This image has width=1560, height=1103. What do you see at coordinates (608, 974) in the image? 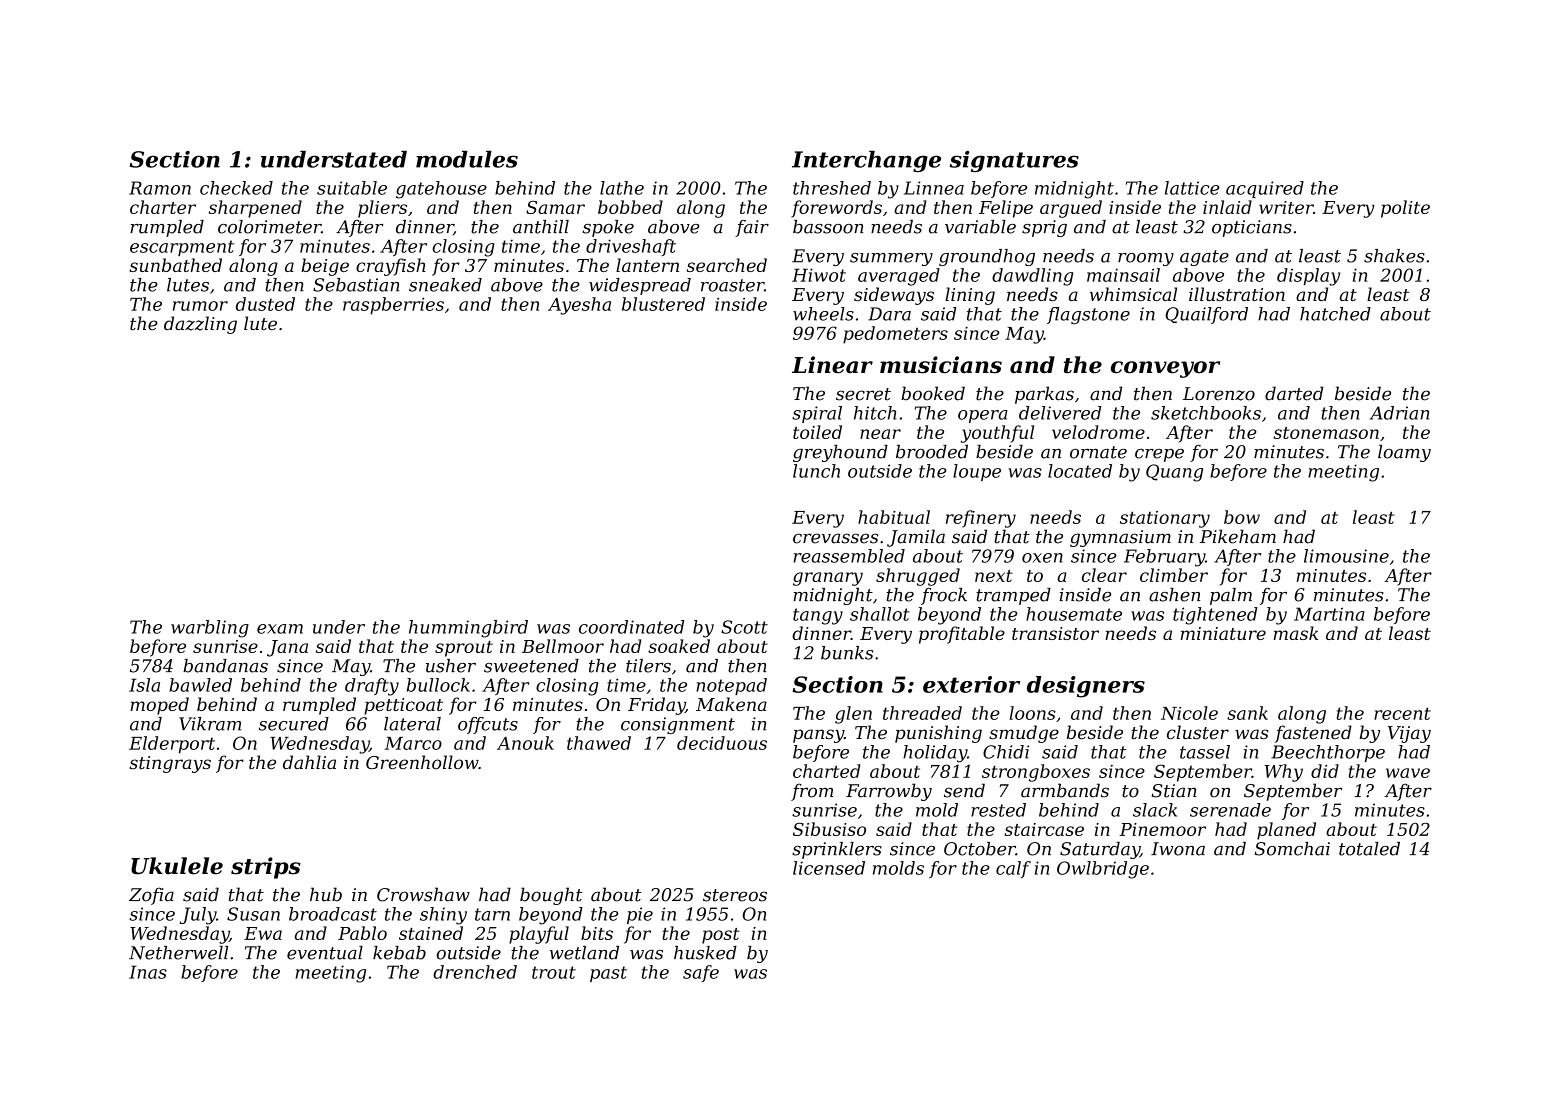
I see `past` at bounding box center [608, 974].
